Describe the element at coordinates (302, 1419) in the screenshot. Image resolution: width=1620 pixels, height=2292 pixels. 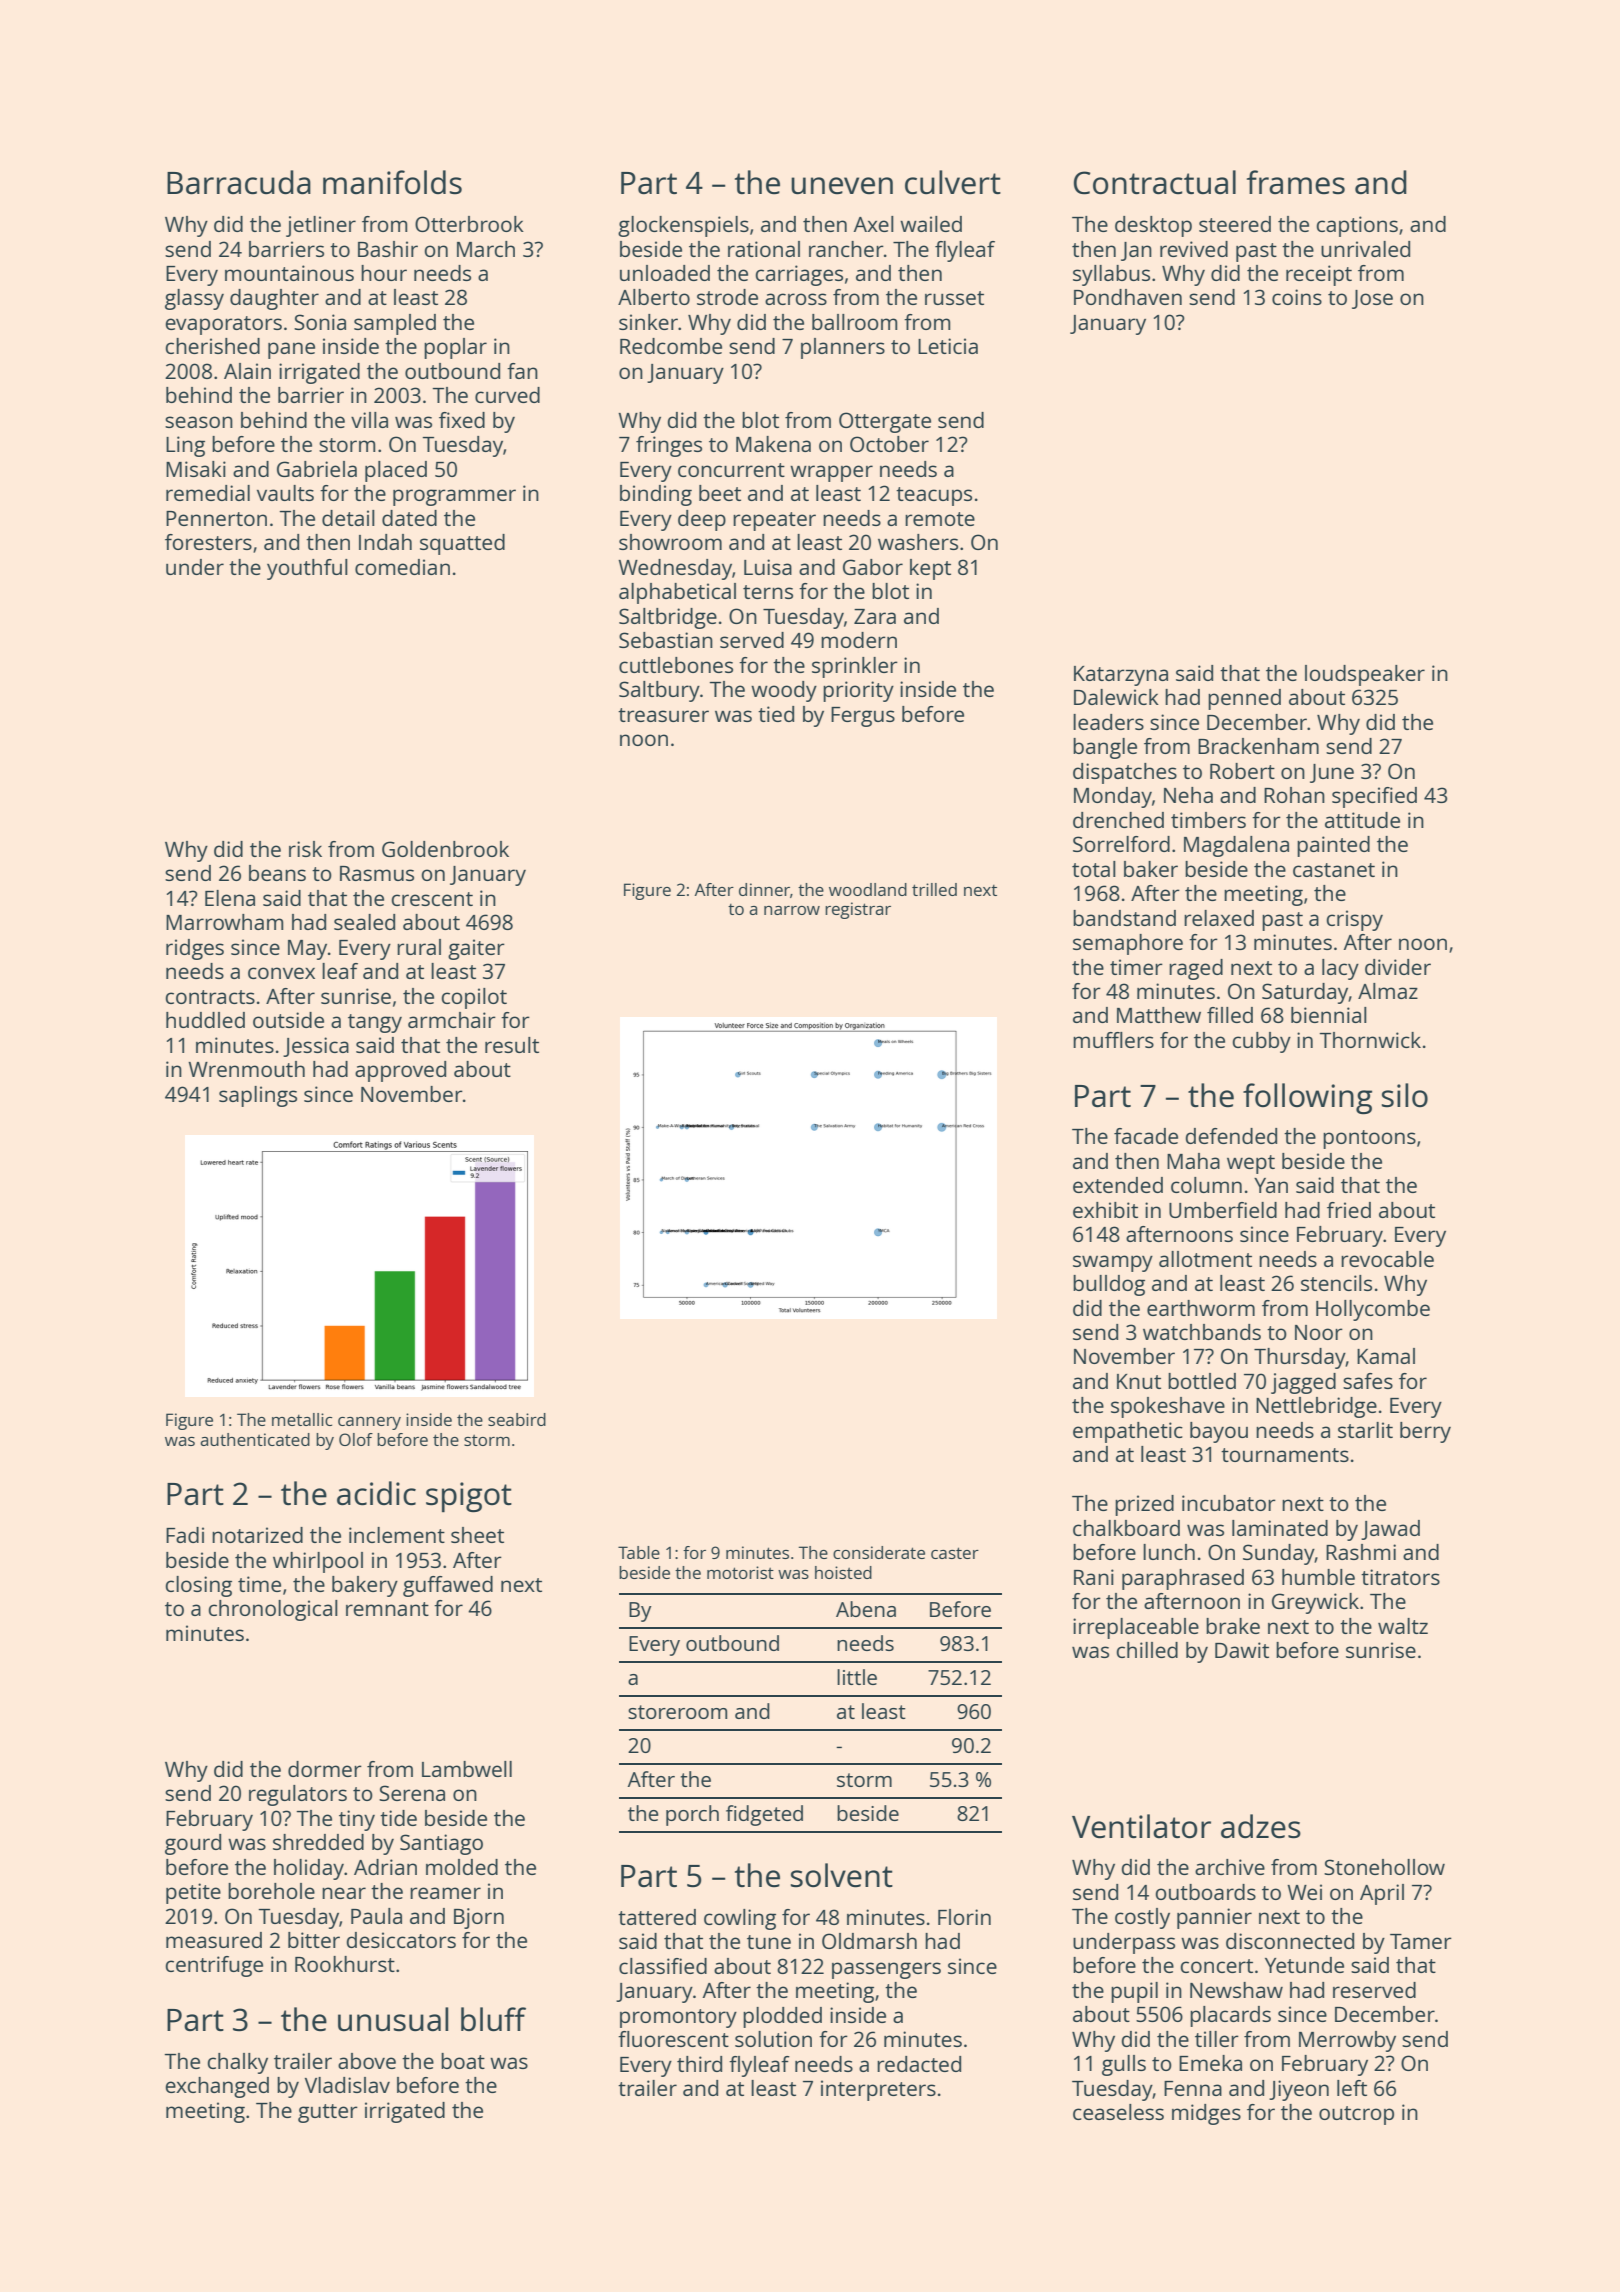
I see `metallic` at that location.
